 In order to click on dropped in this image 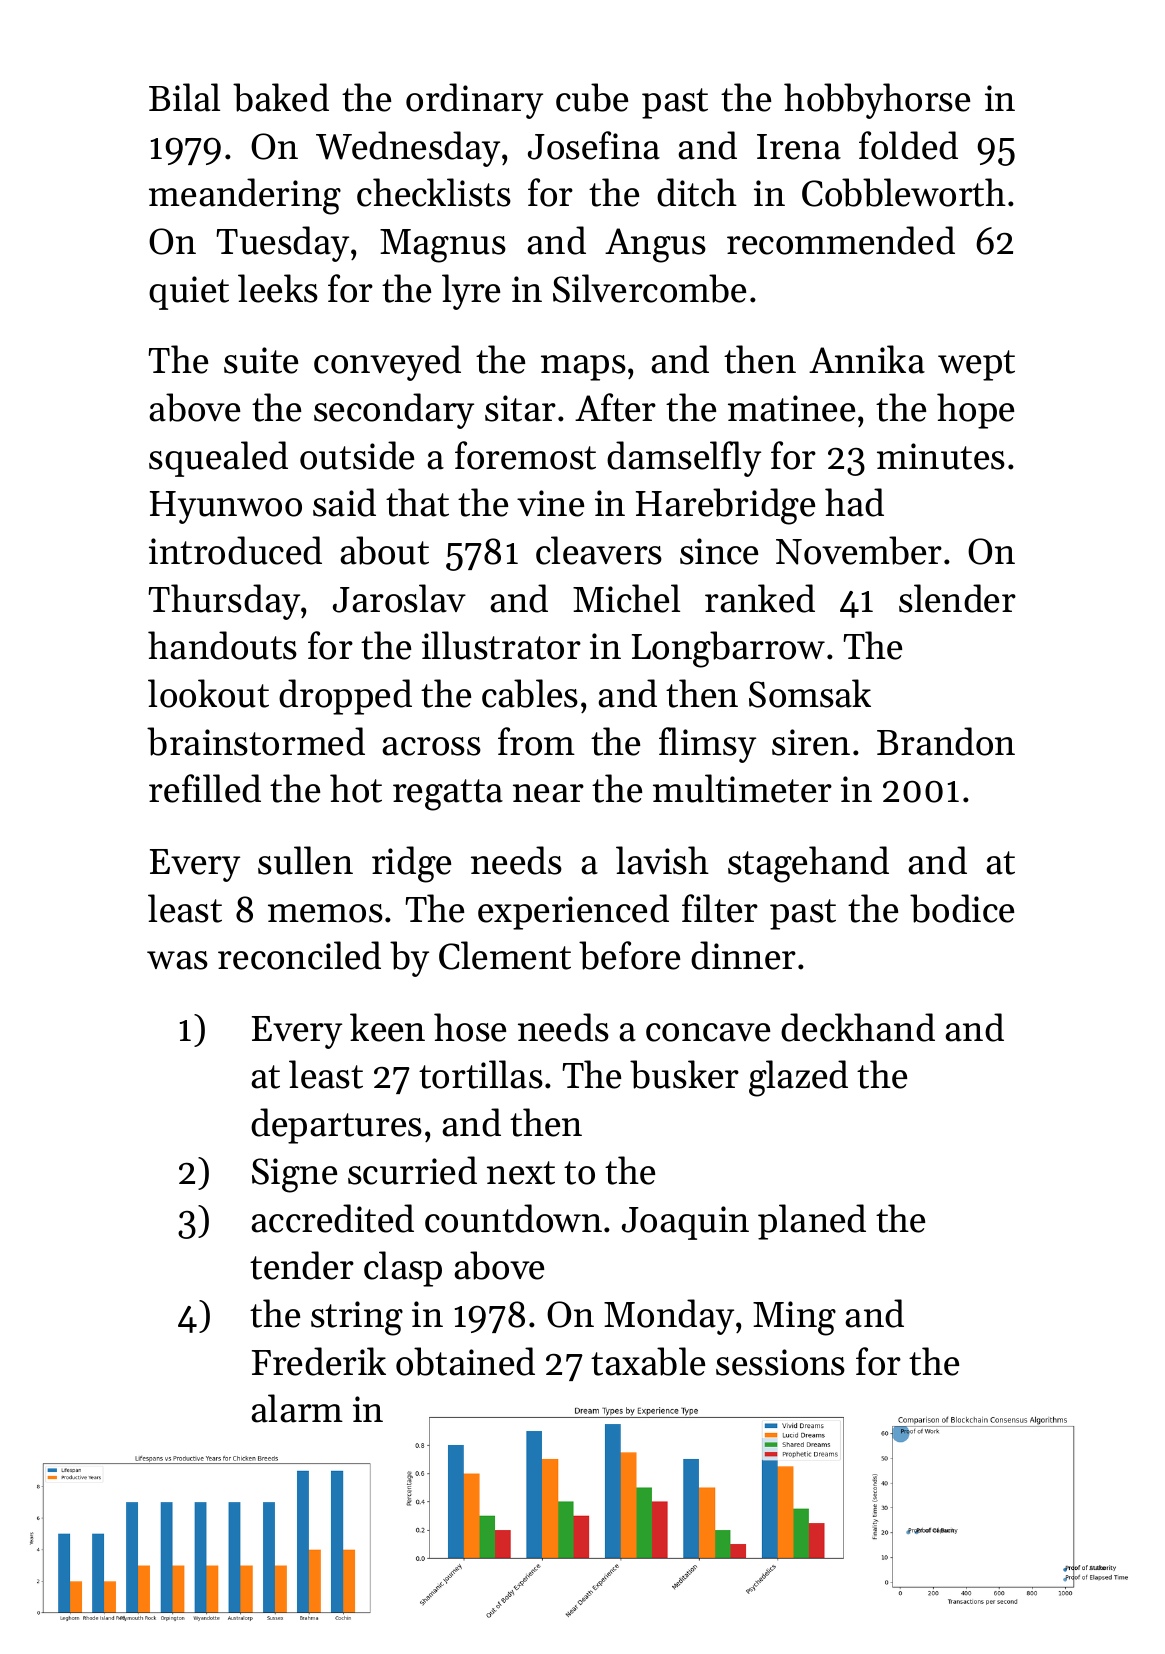, I will do `click(345, 697)`.
